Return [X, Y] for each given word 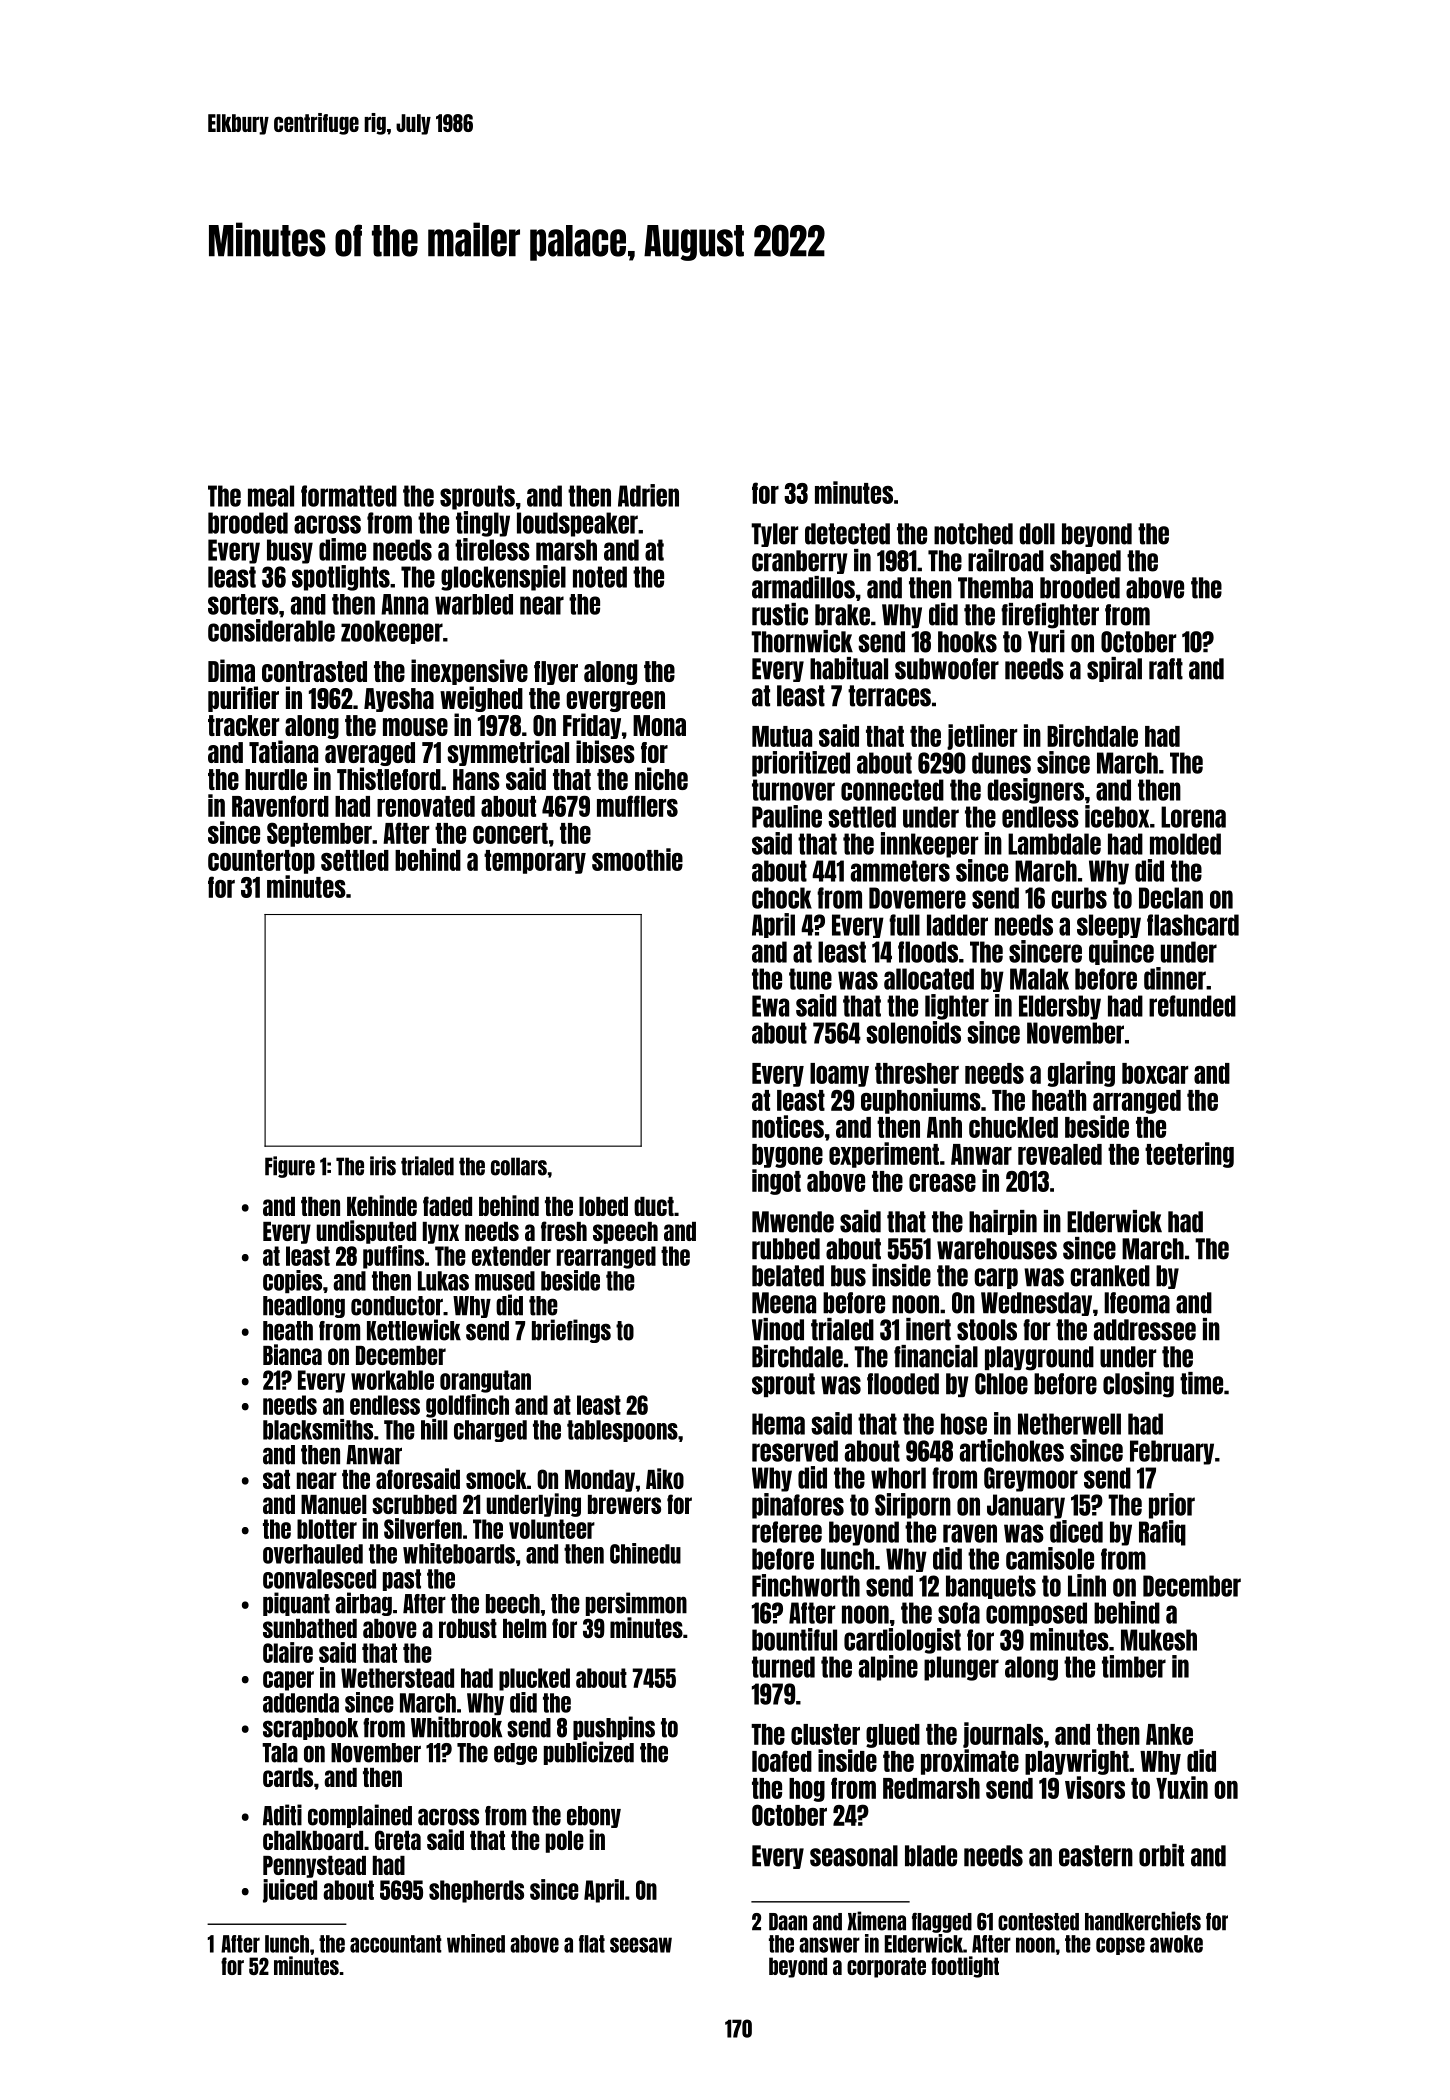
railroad [1006, 560]
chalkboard [313, 1840]
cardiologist [902, 1641]
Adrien [648, 495]
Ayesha [399, 700]
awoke [1176, 1944]
